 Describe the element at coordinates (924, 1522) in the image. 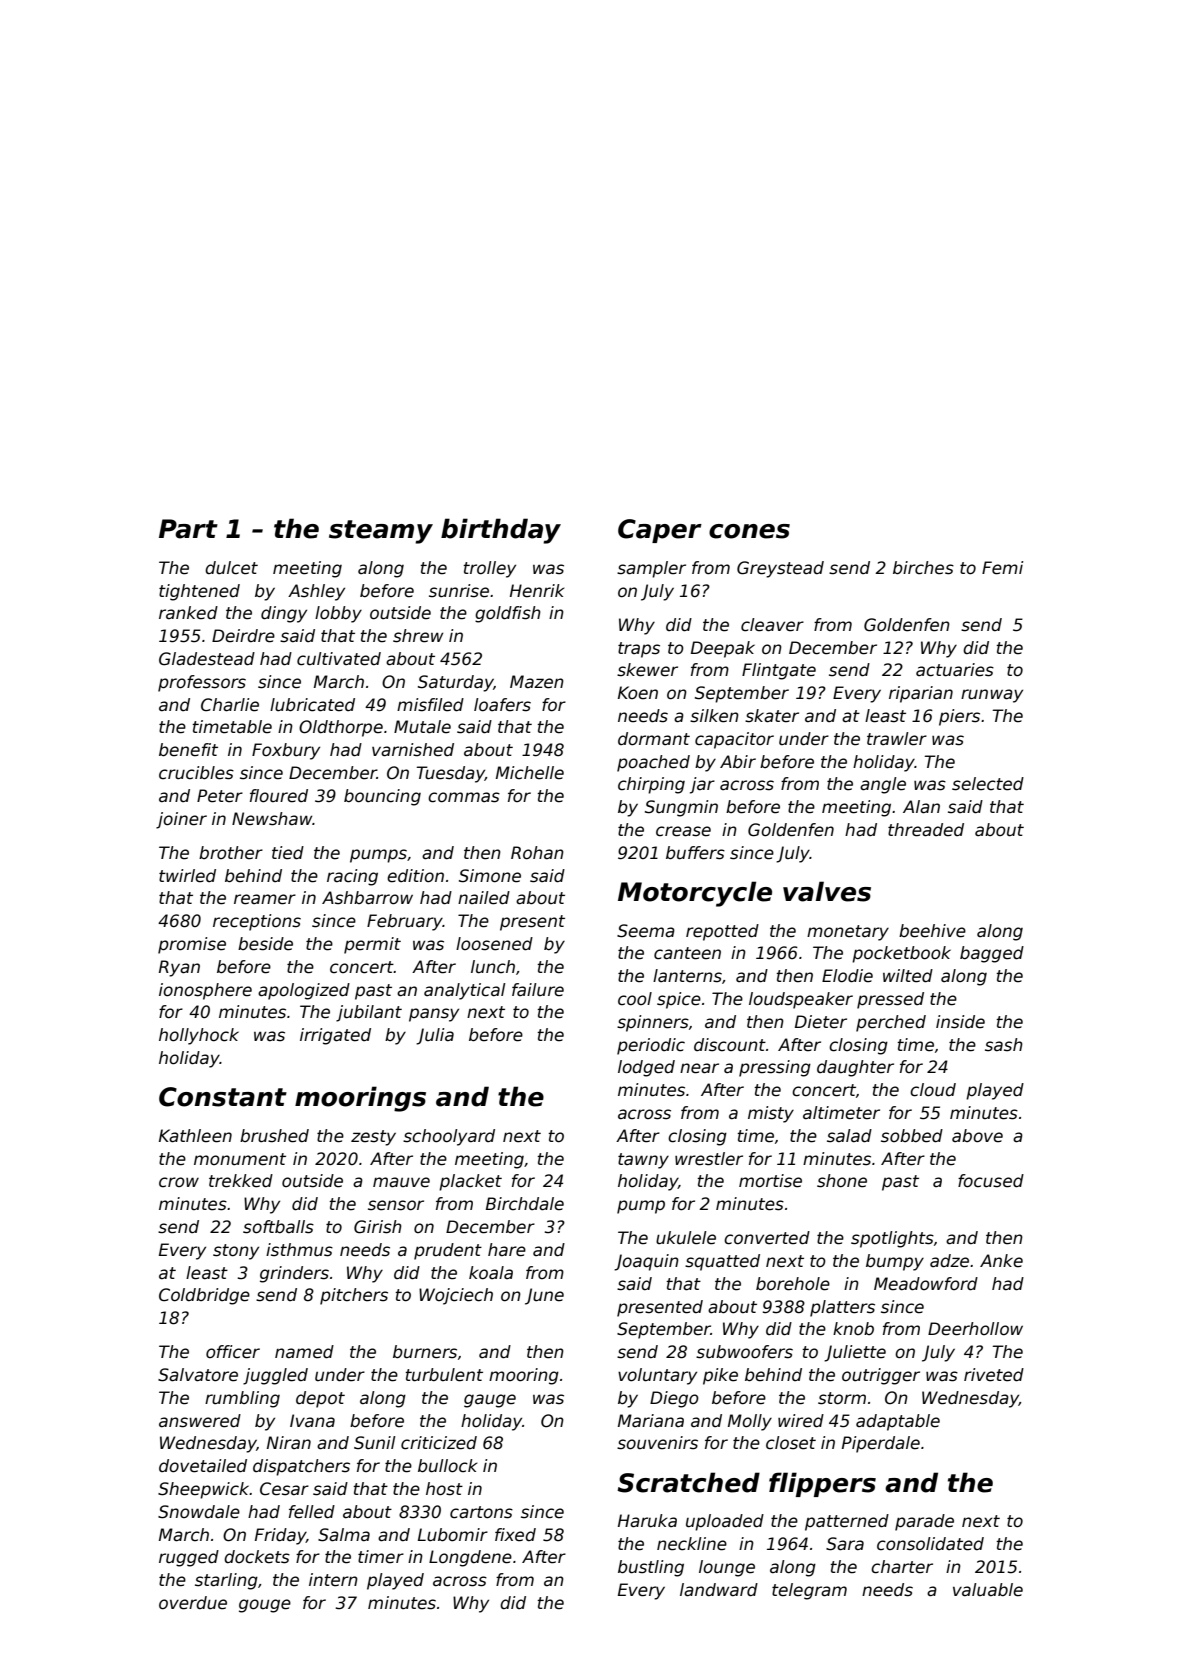

I see `parade` at that location.
